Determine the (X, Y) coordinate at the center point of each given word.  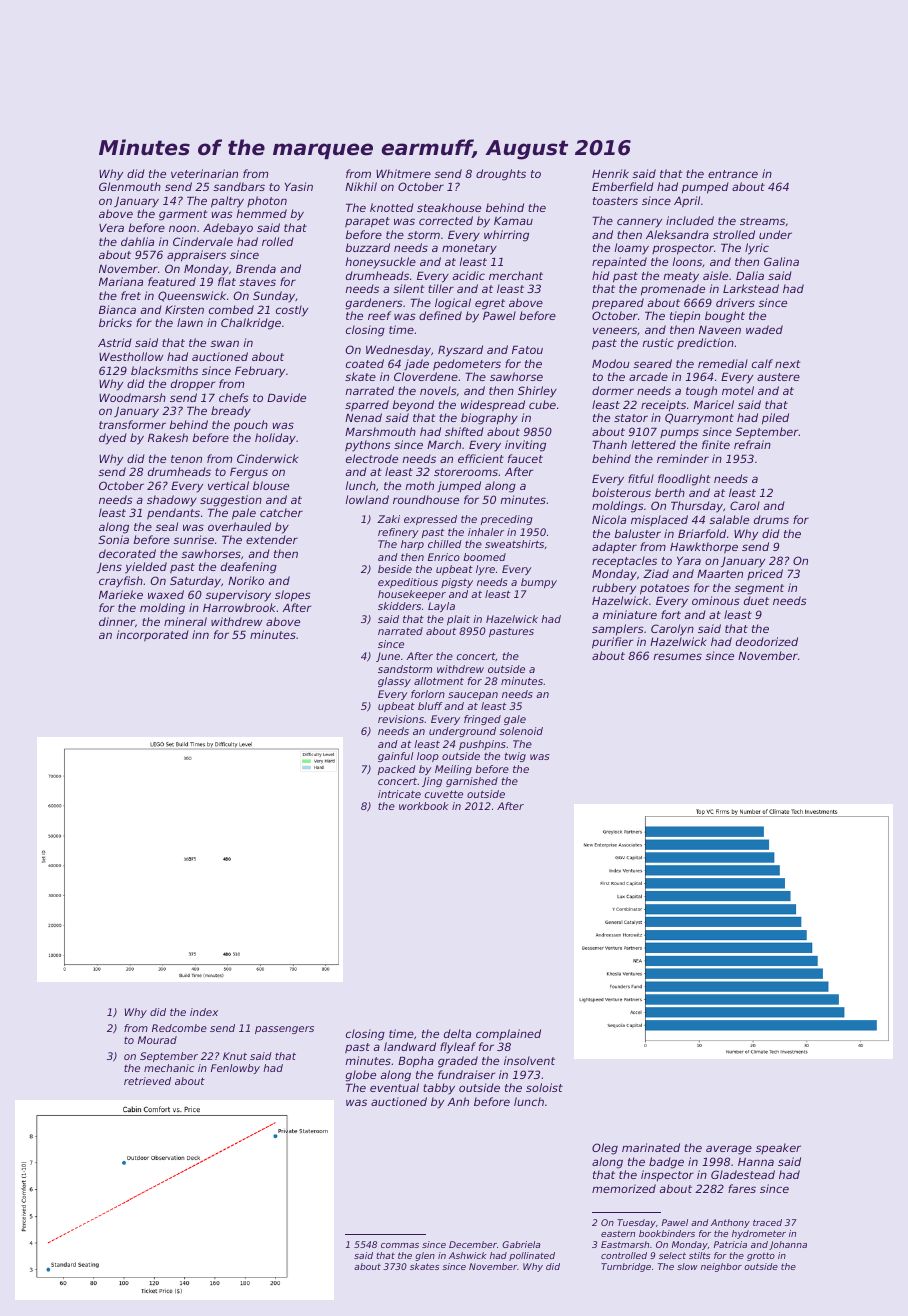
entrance (733, 174)
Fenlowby (235, 1069)
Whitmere (403, 173)
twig (515, 757)
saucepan (473, 696)
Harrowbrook (239, 607)
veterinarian (204, 173)
